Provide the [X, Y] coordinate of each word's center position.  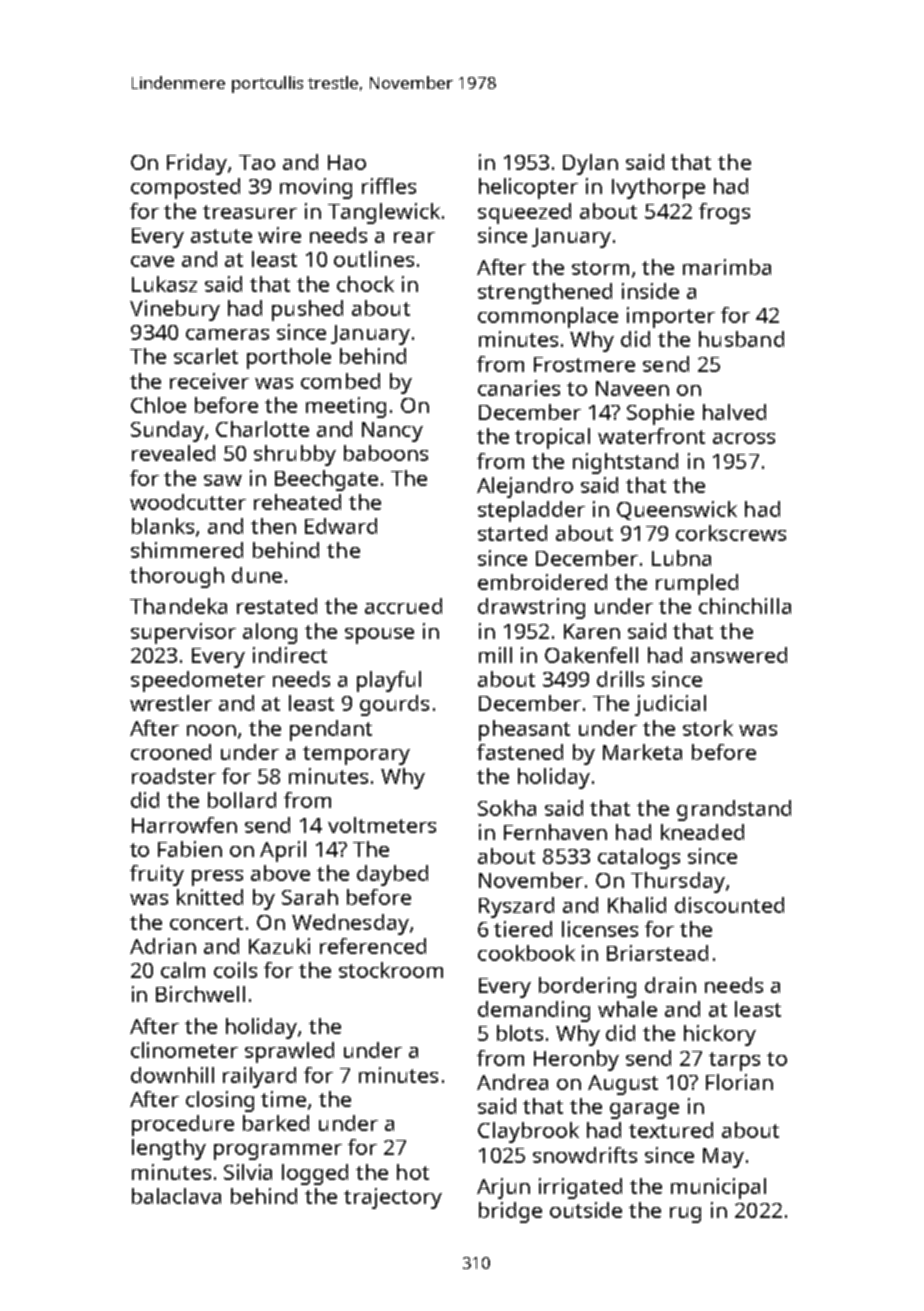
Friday [197, 164]
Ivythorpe [658, 188]
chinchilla [745, 606]
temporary [356, 755]
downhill [172, 1075]
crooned [171, 752]
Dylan [590, 164]
